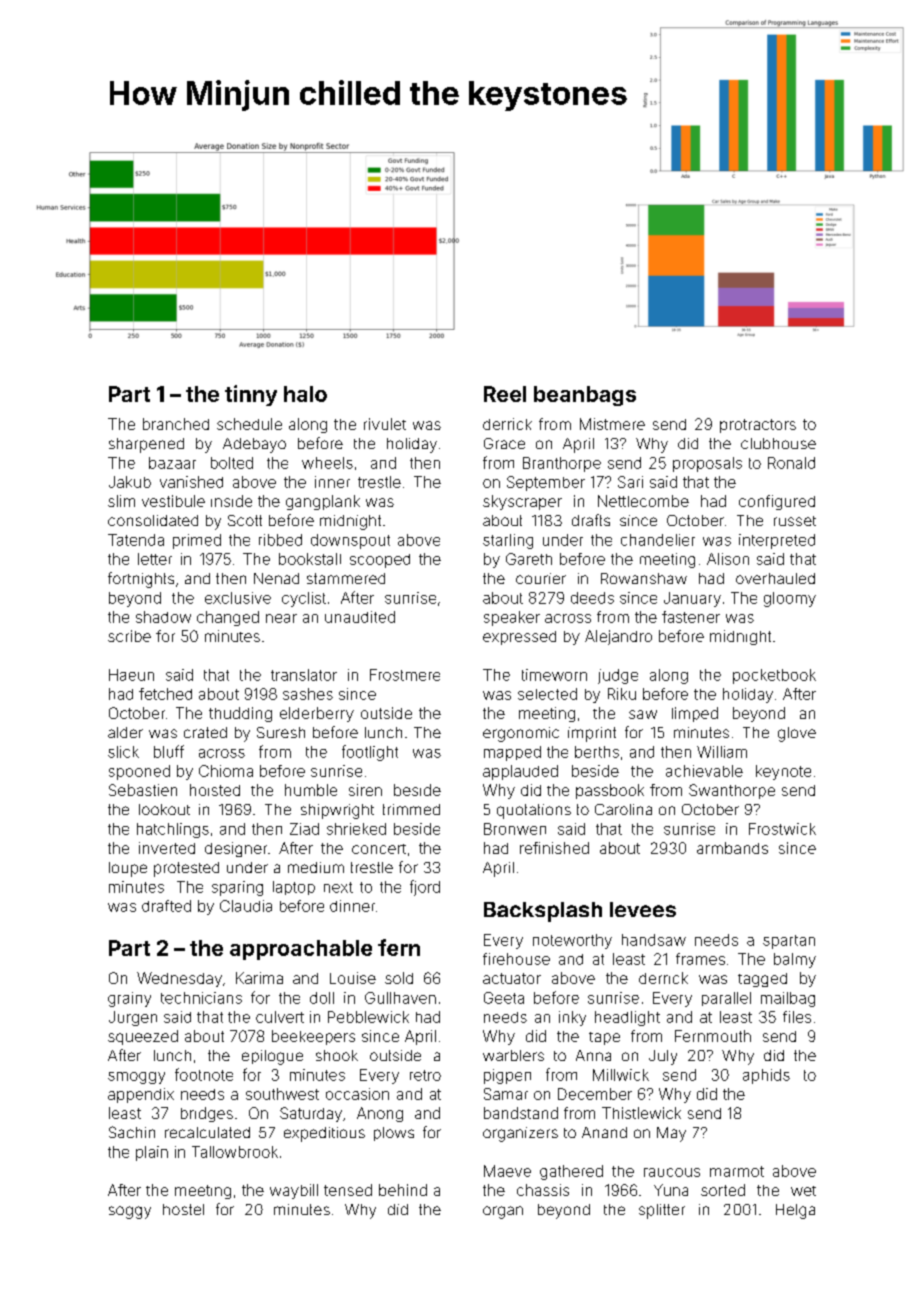 Image resolution: width=924 pixels, height=1308 pixels. What do you see at coordinates (572, 1018) in the page?
I see `inky` at bounding box center [572, 1018].
